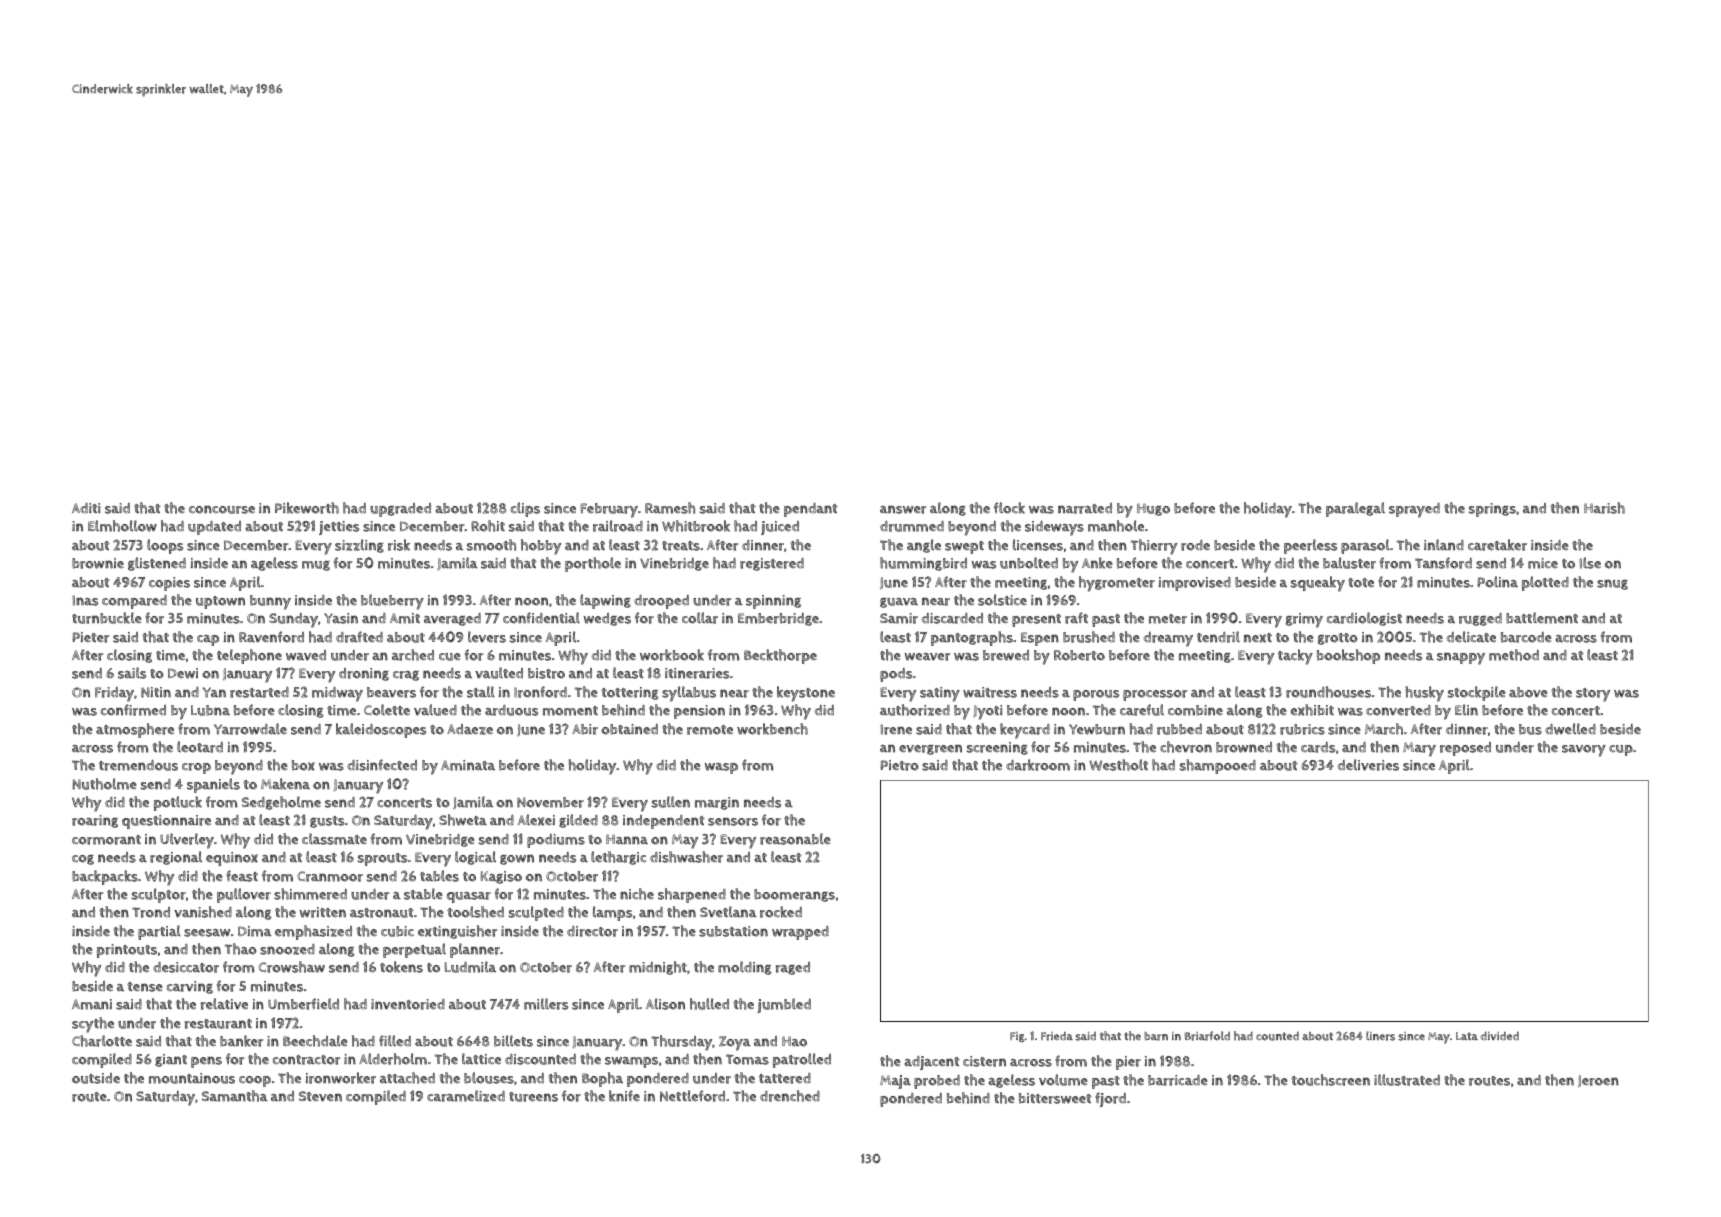 The height and width of the page is (1217, 1721). I want to click on caretaker, so click(1497, 545).
